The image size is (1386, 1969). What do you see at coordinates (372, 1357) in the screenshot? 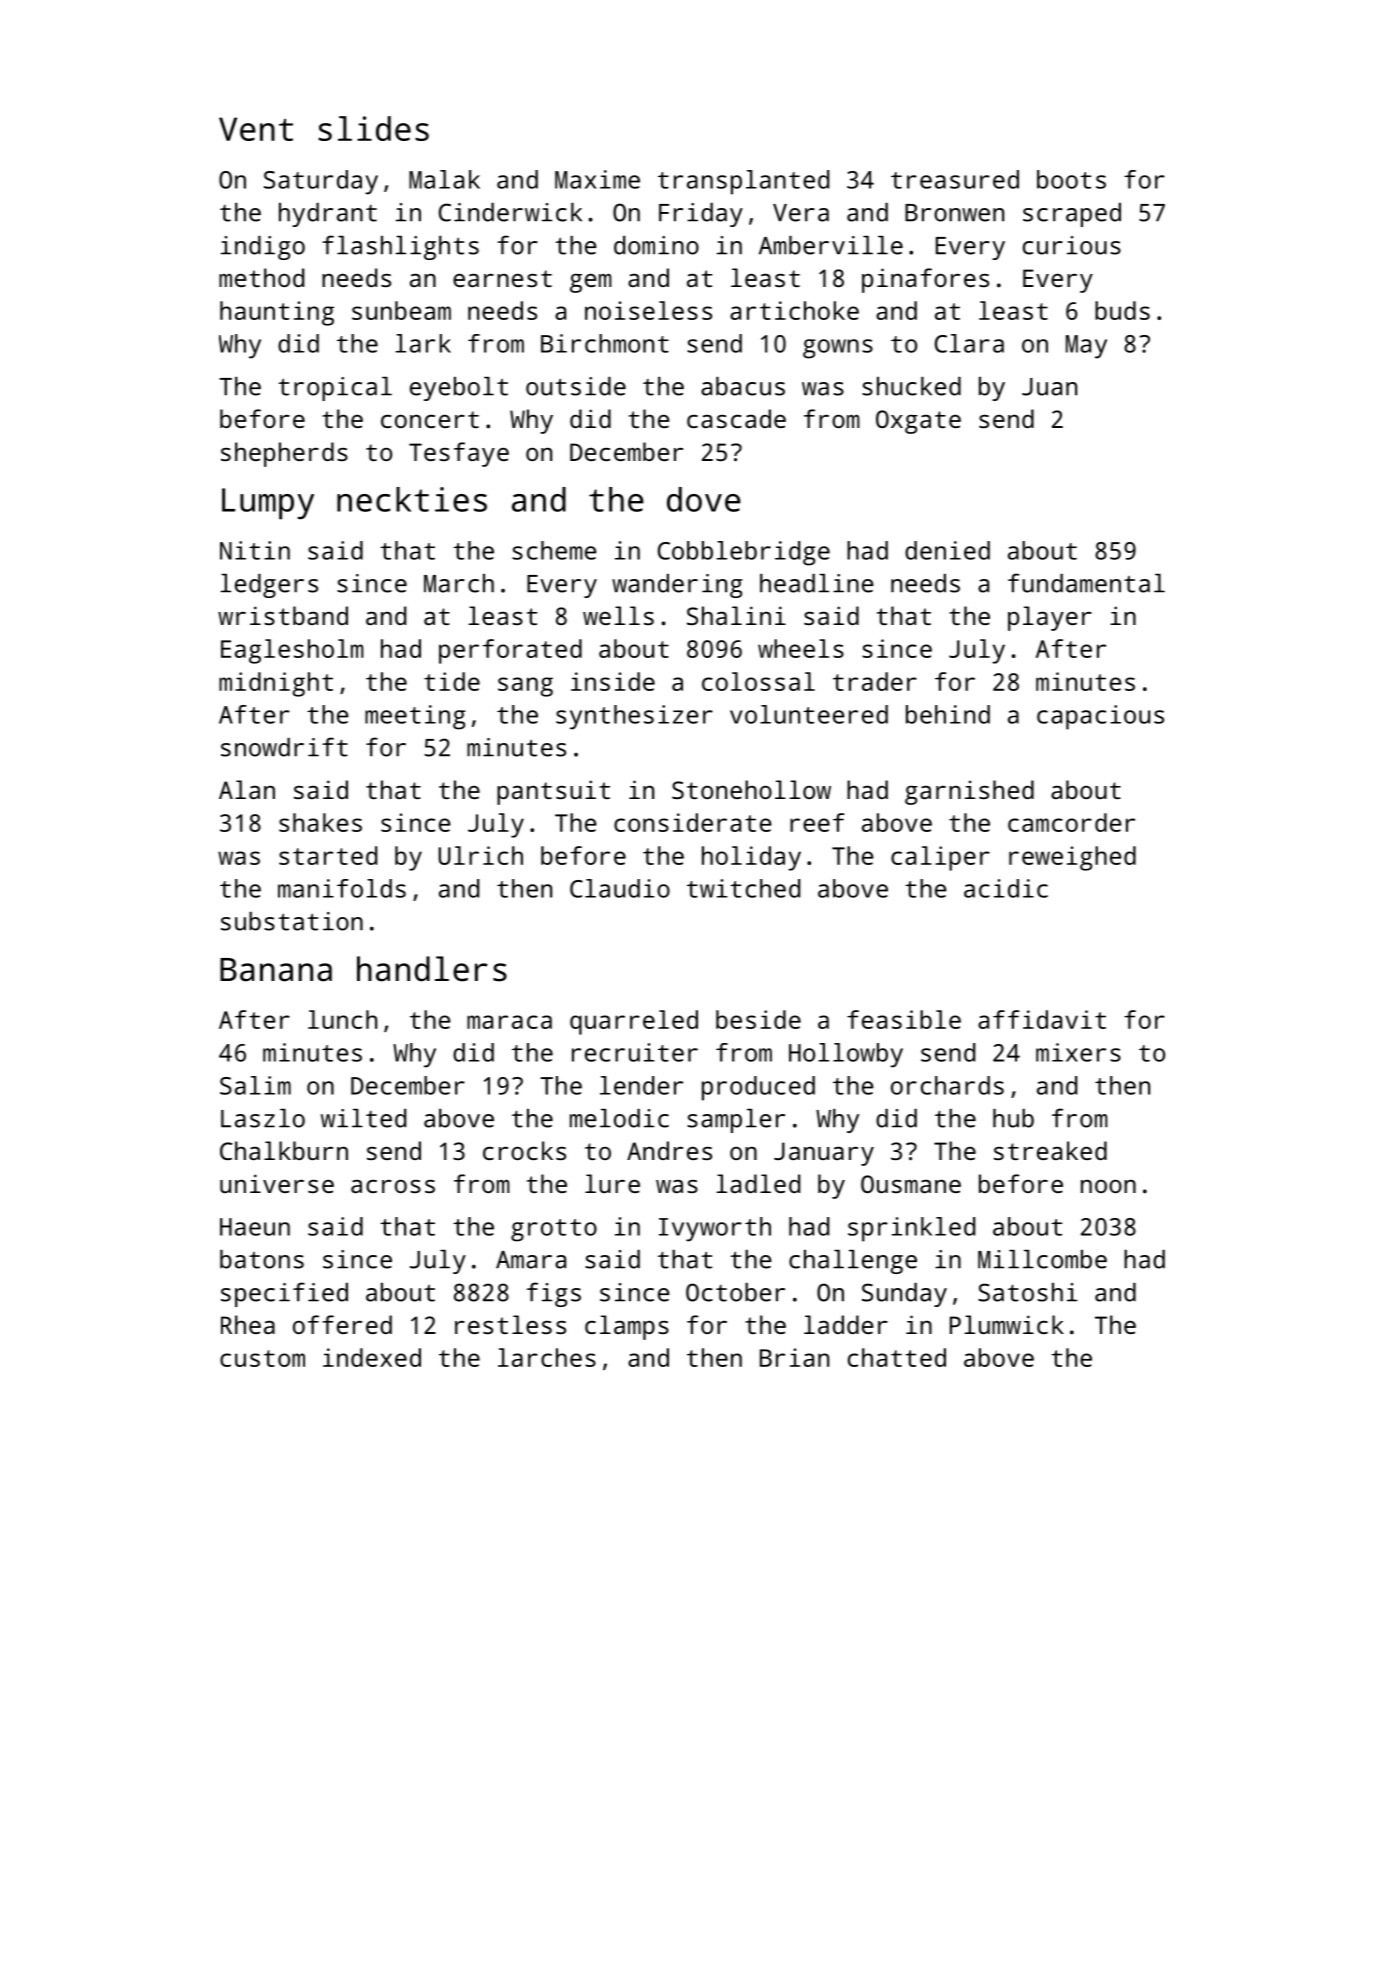
I see `indexed` at bounding box center [372, 1357].
